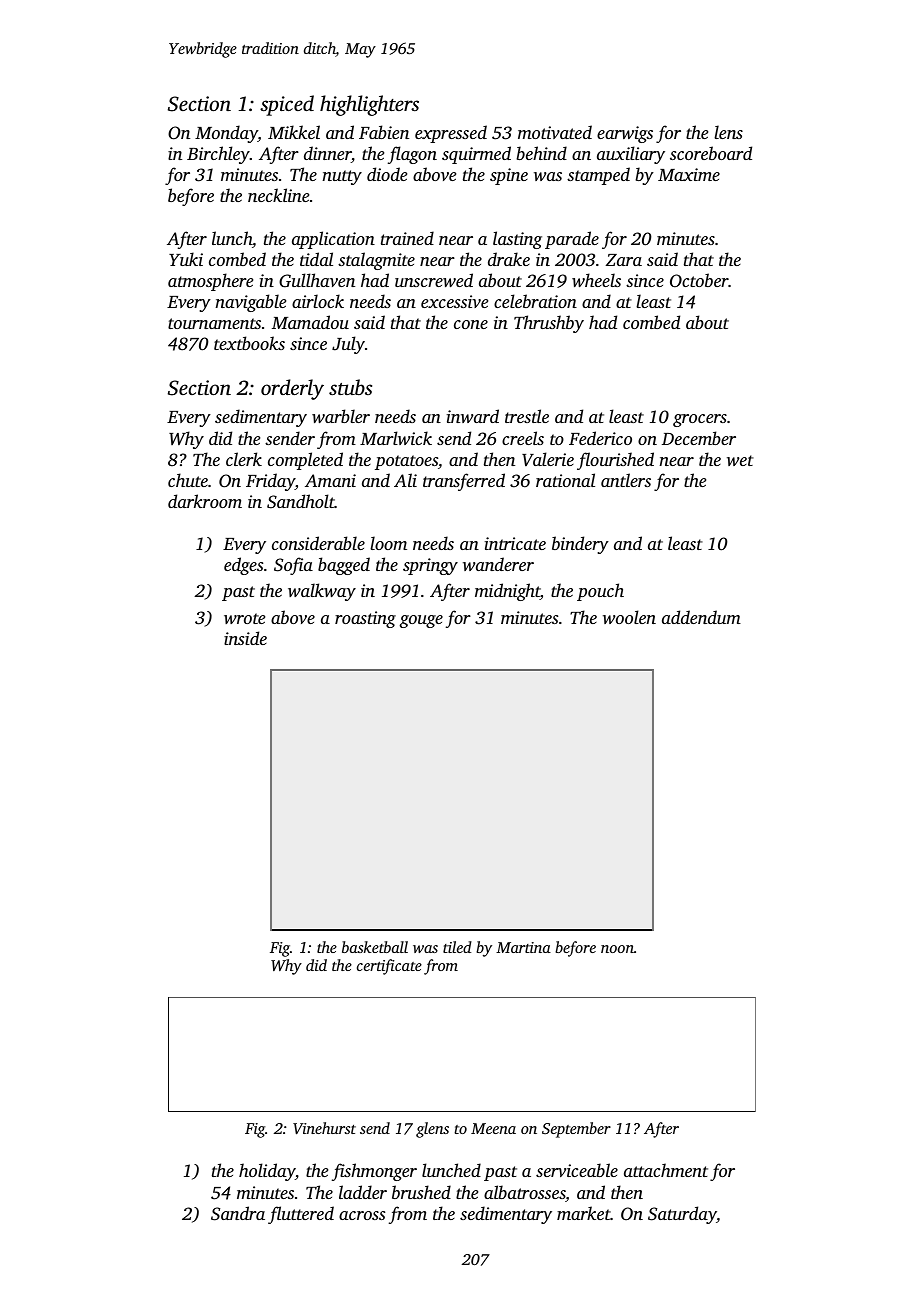 The height and width of the page is (1311, 924). What do you see at coordinates (699, 438) in the page?
I see `December` at bounding box center [699, 438].
